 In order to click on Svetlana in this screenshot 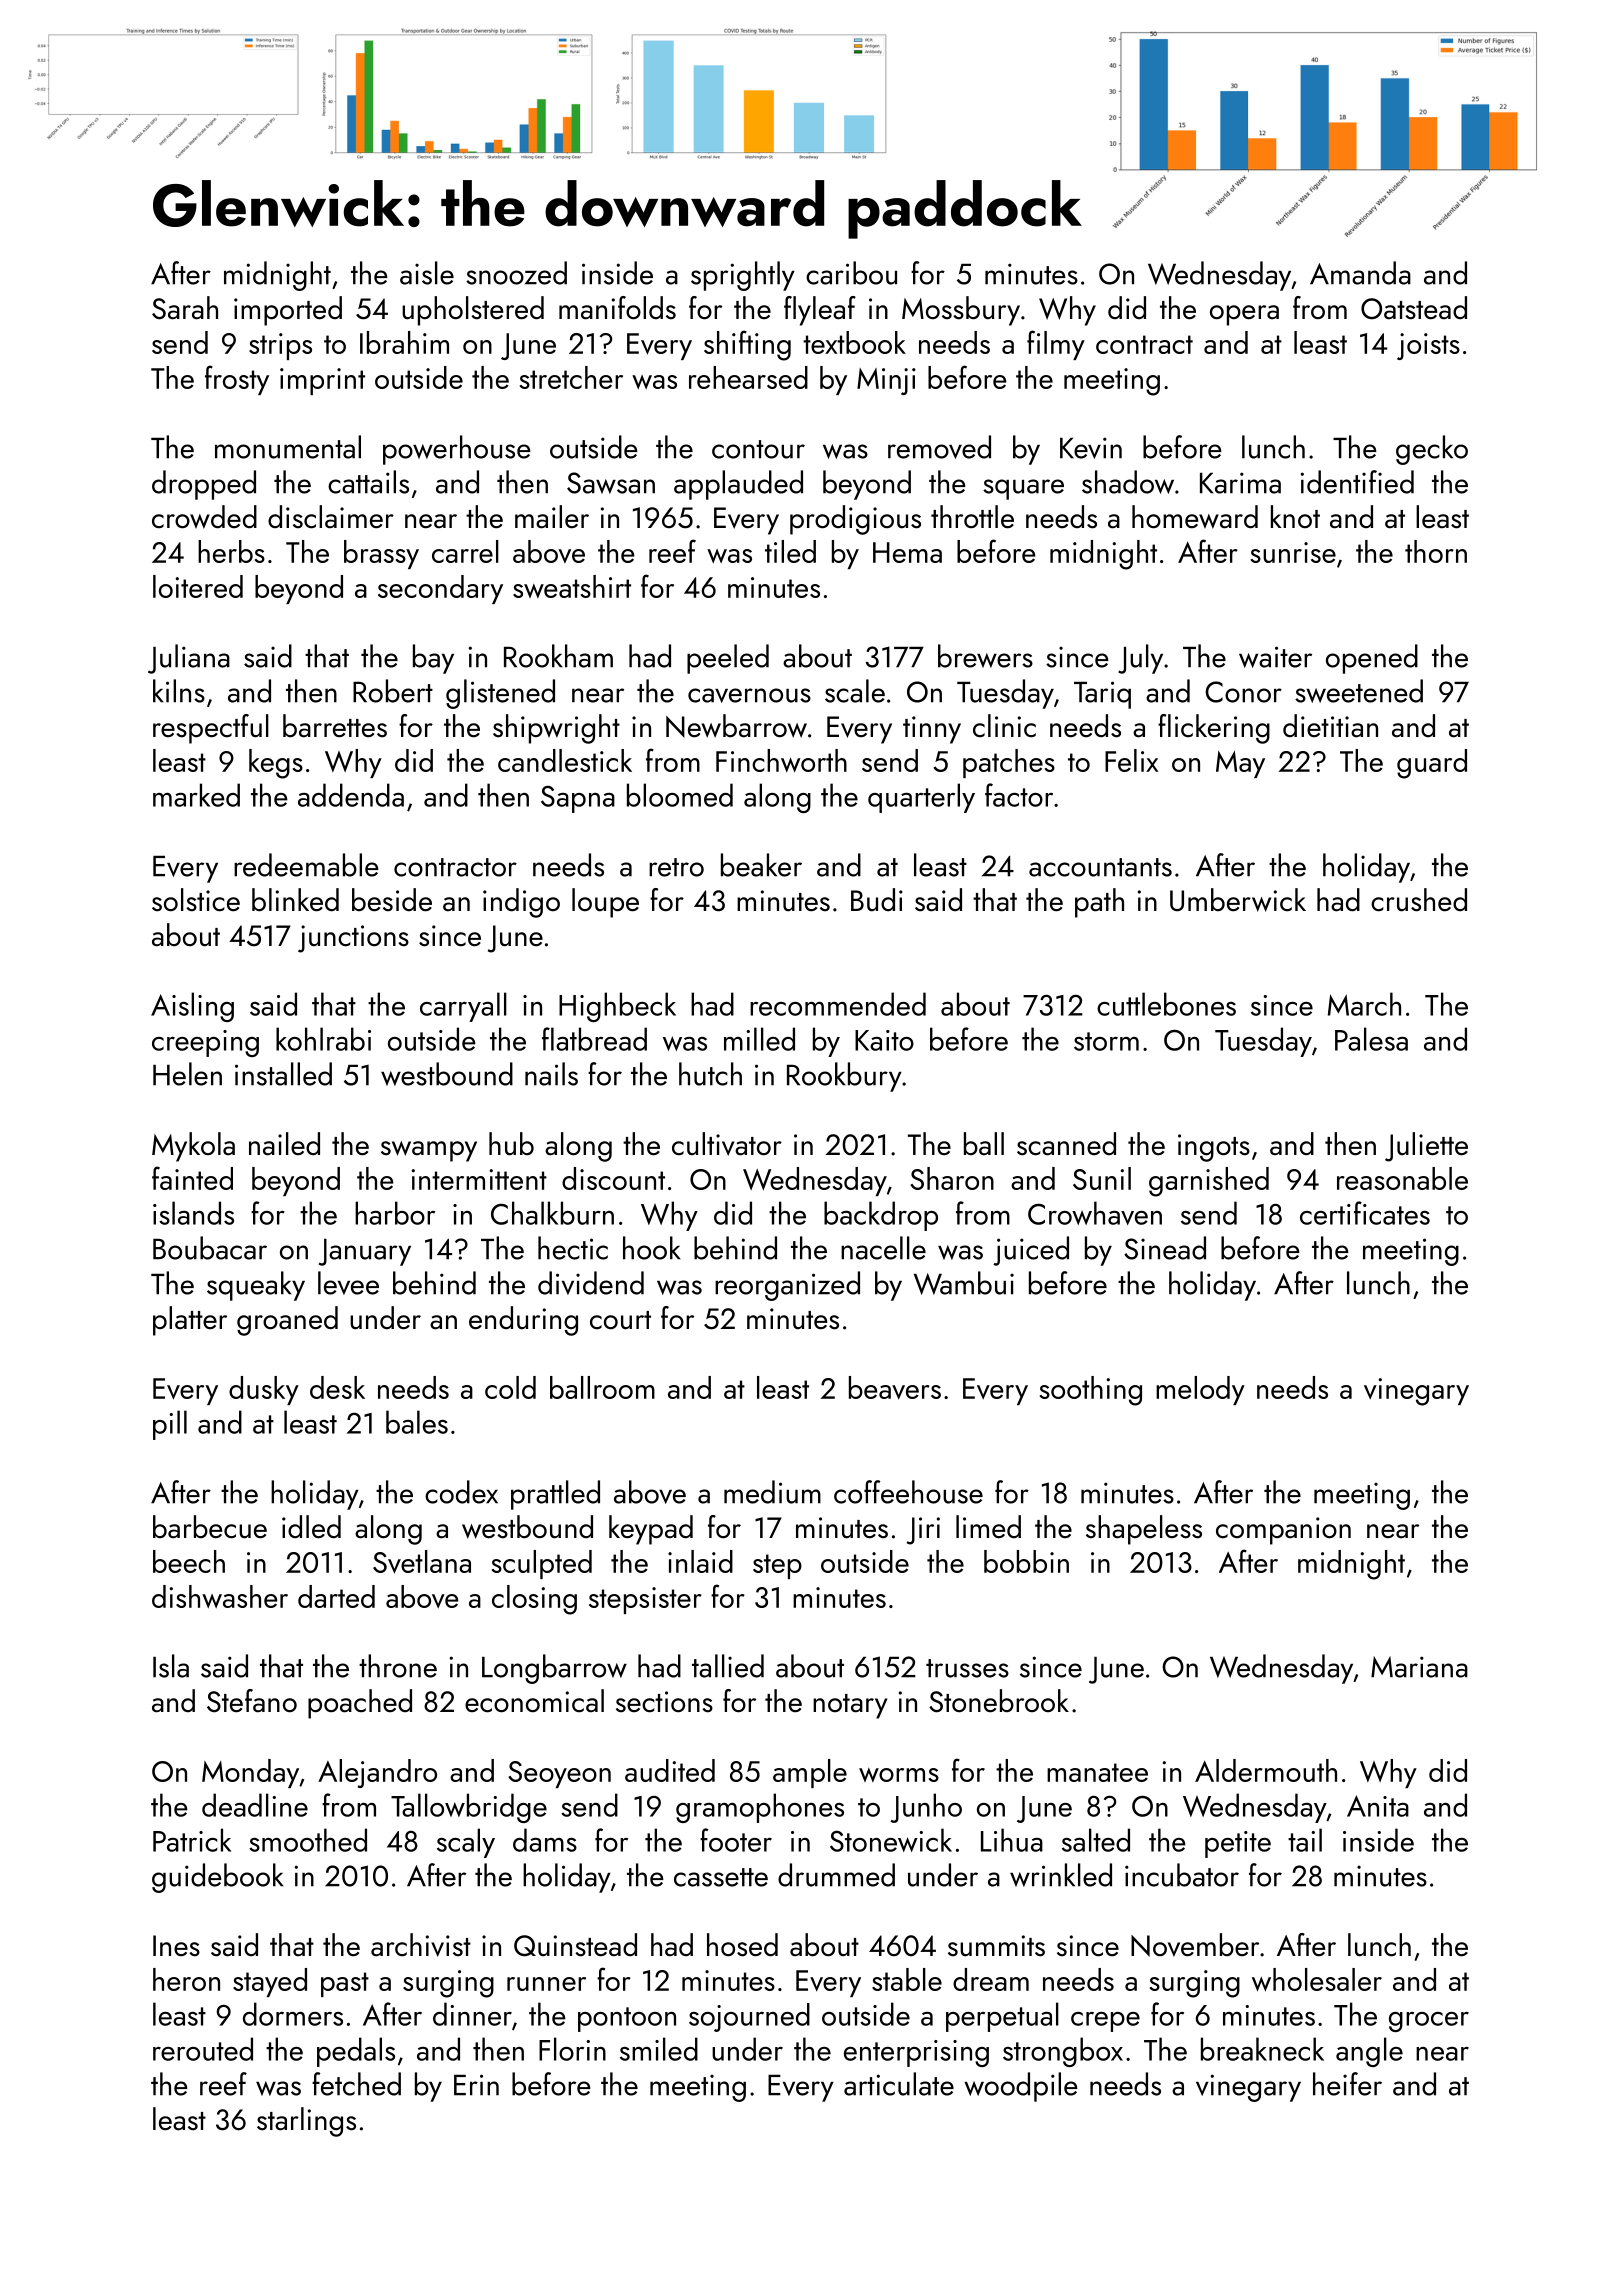, I will do `click(422, 1562)`.
